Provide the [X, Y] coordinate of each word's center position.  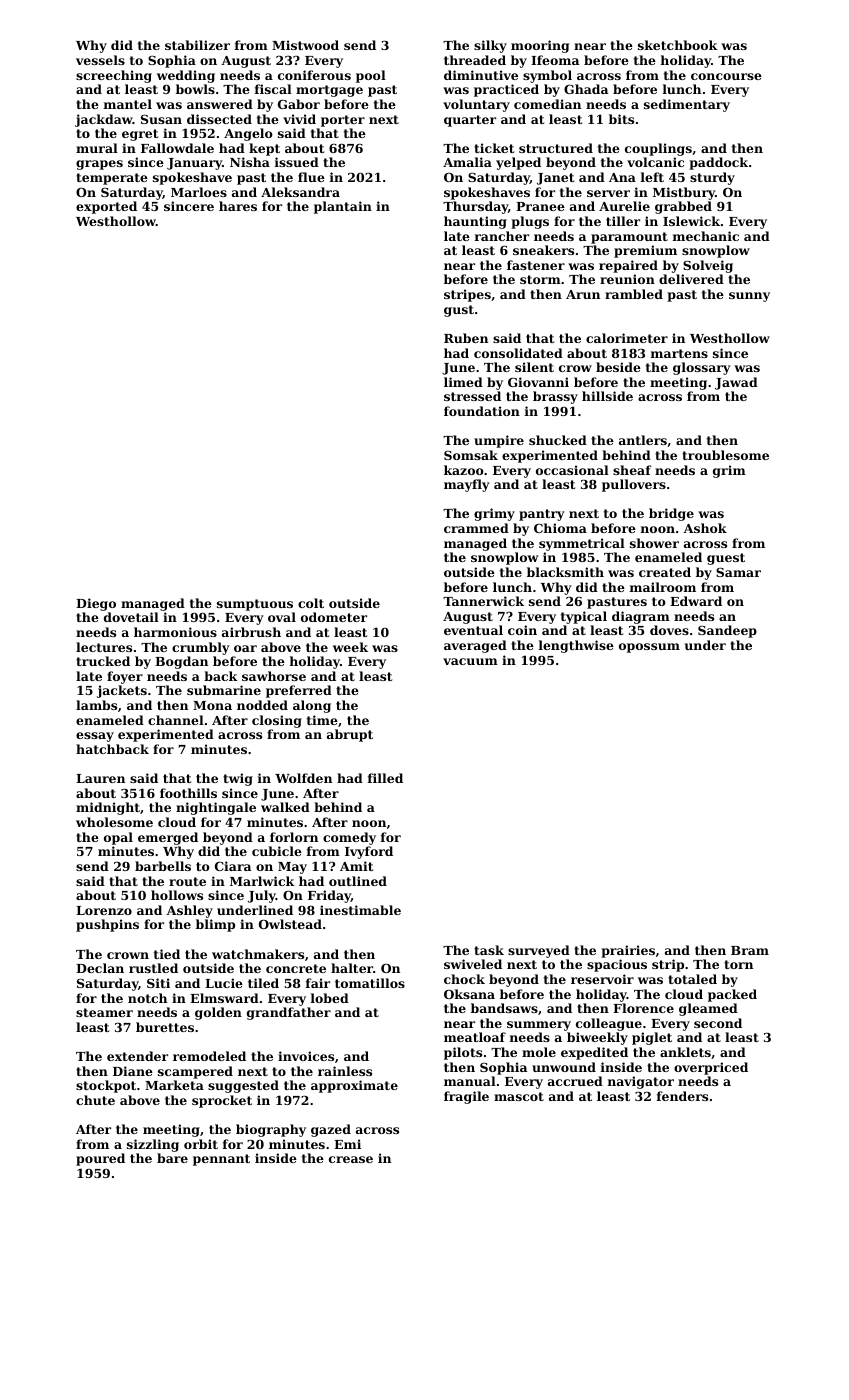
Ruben [466, 338]
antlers [643, 440]
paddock [718, 163]
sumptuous [255, 605]
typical [584, 617]
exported [106, 207]
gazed [331, 1130]
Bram [750, 950]
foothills [188, 793]
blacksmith [565, 572]
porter [343, 121]
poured [100, 1159]
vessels [100, 60]
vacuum [470, 661]
